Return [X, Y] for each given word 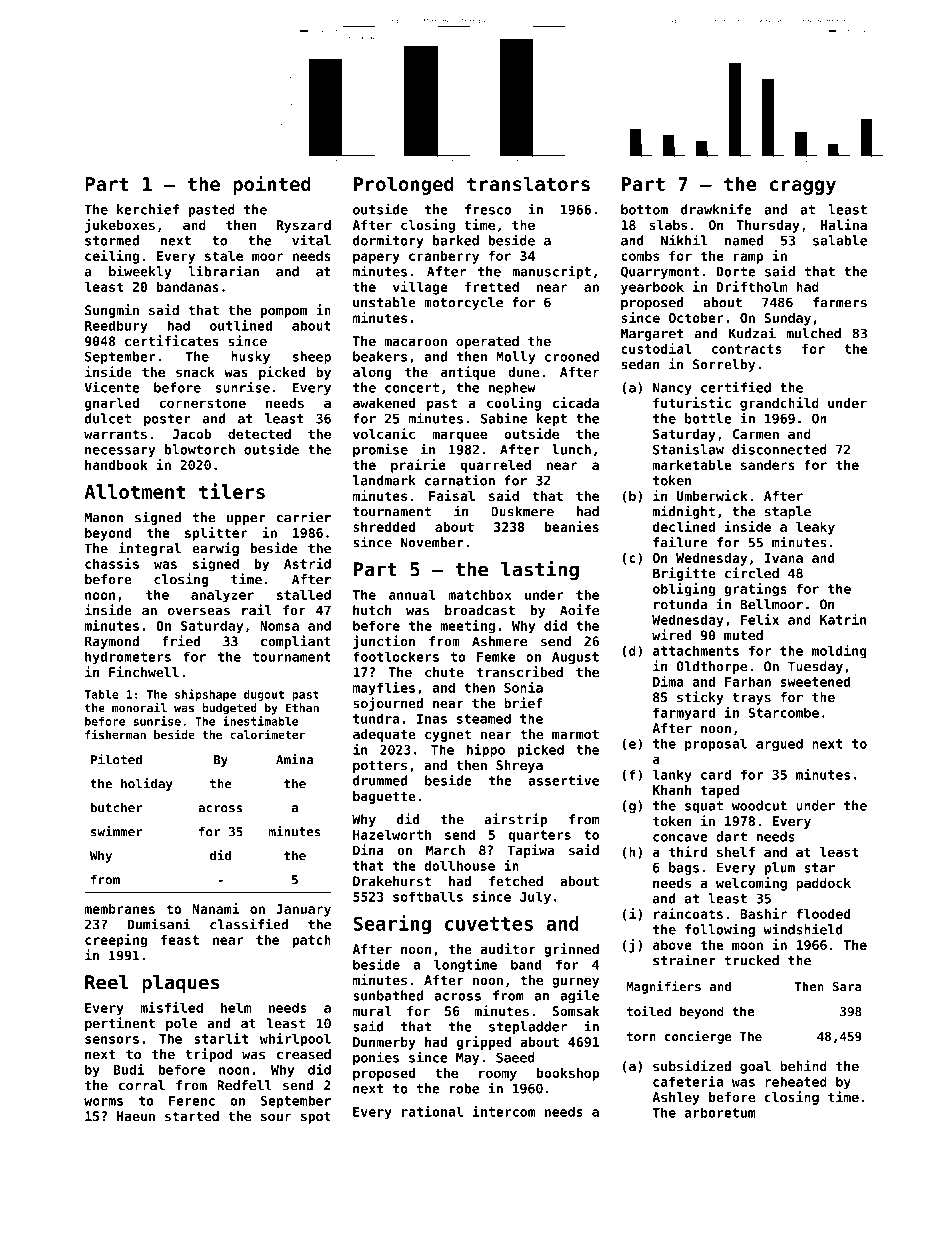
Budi [129, 1069]
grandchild [779, 404]
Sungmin [112, 311]
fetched [516, 881]
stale [224, 256]
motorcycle [463, 303]
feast [180, 939]
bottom [644, 209]
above [672, 945]
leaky [815, 528]
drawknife [716, 209]
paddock [823, 884]
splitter [216, 534]
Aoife [579, 610]
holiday [147, 784]
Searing [392, 925]
